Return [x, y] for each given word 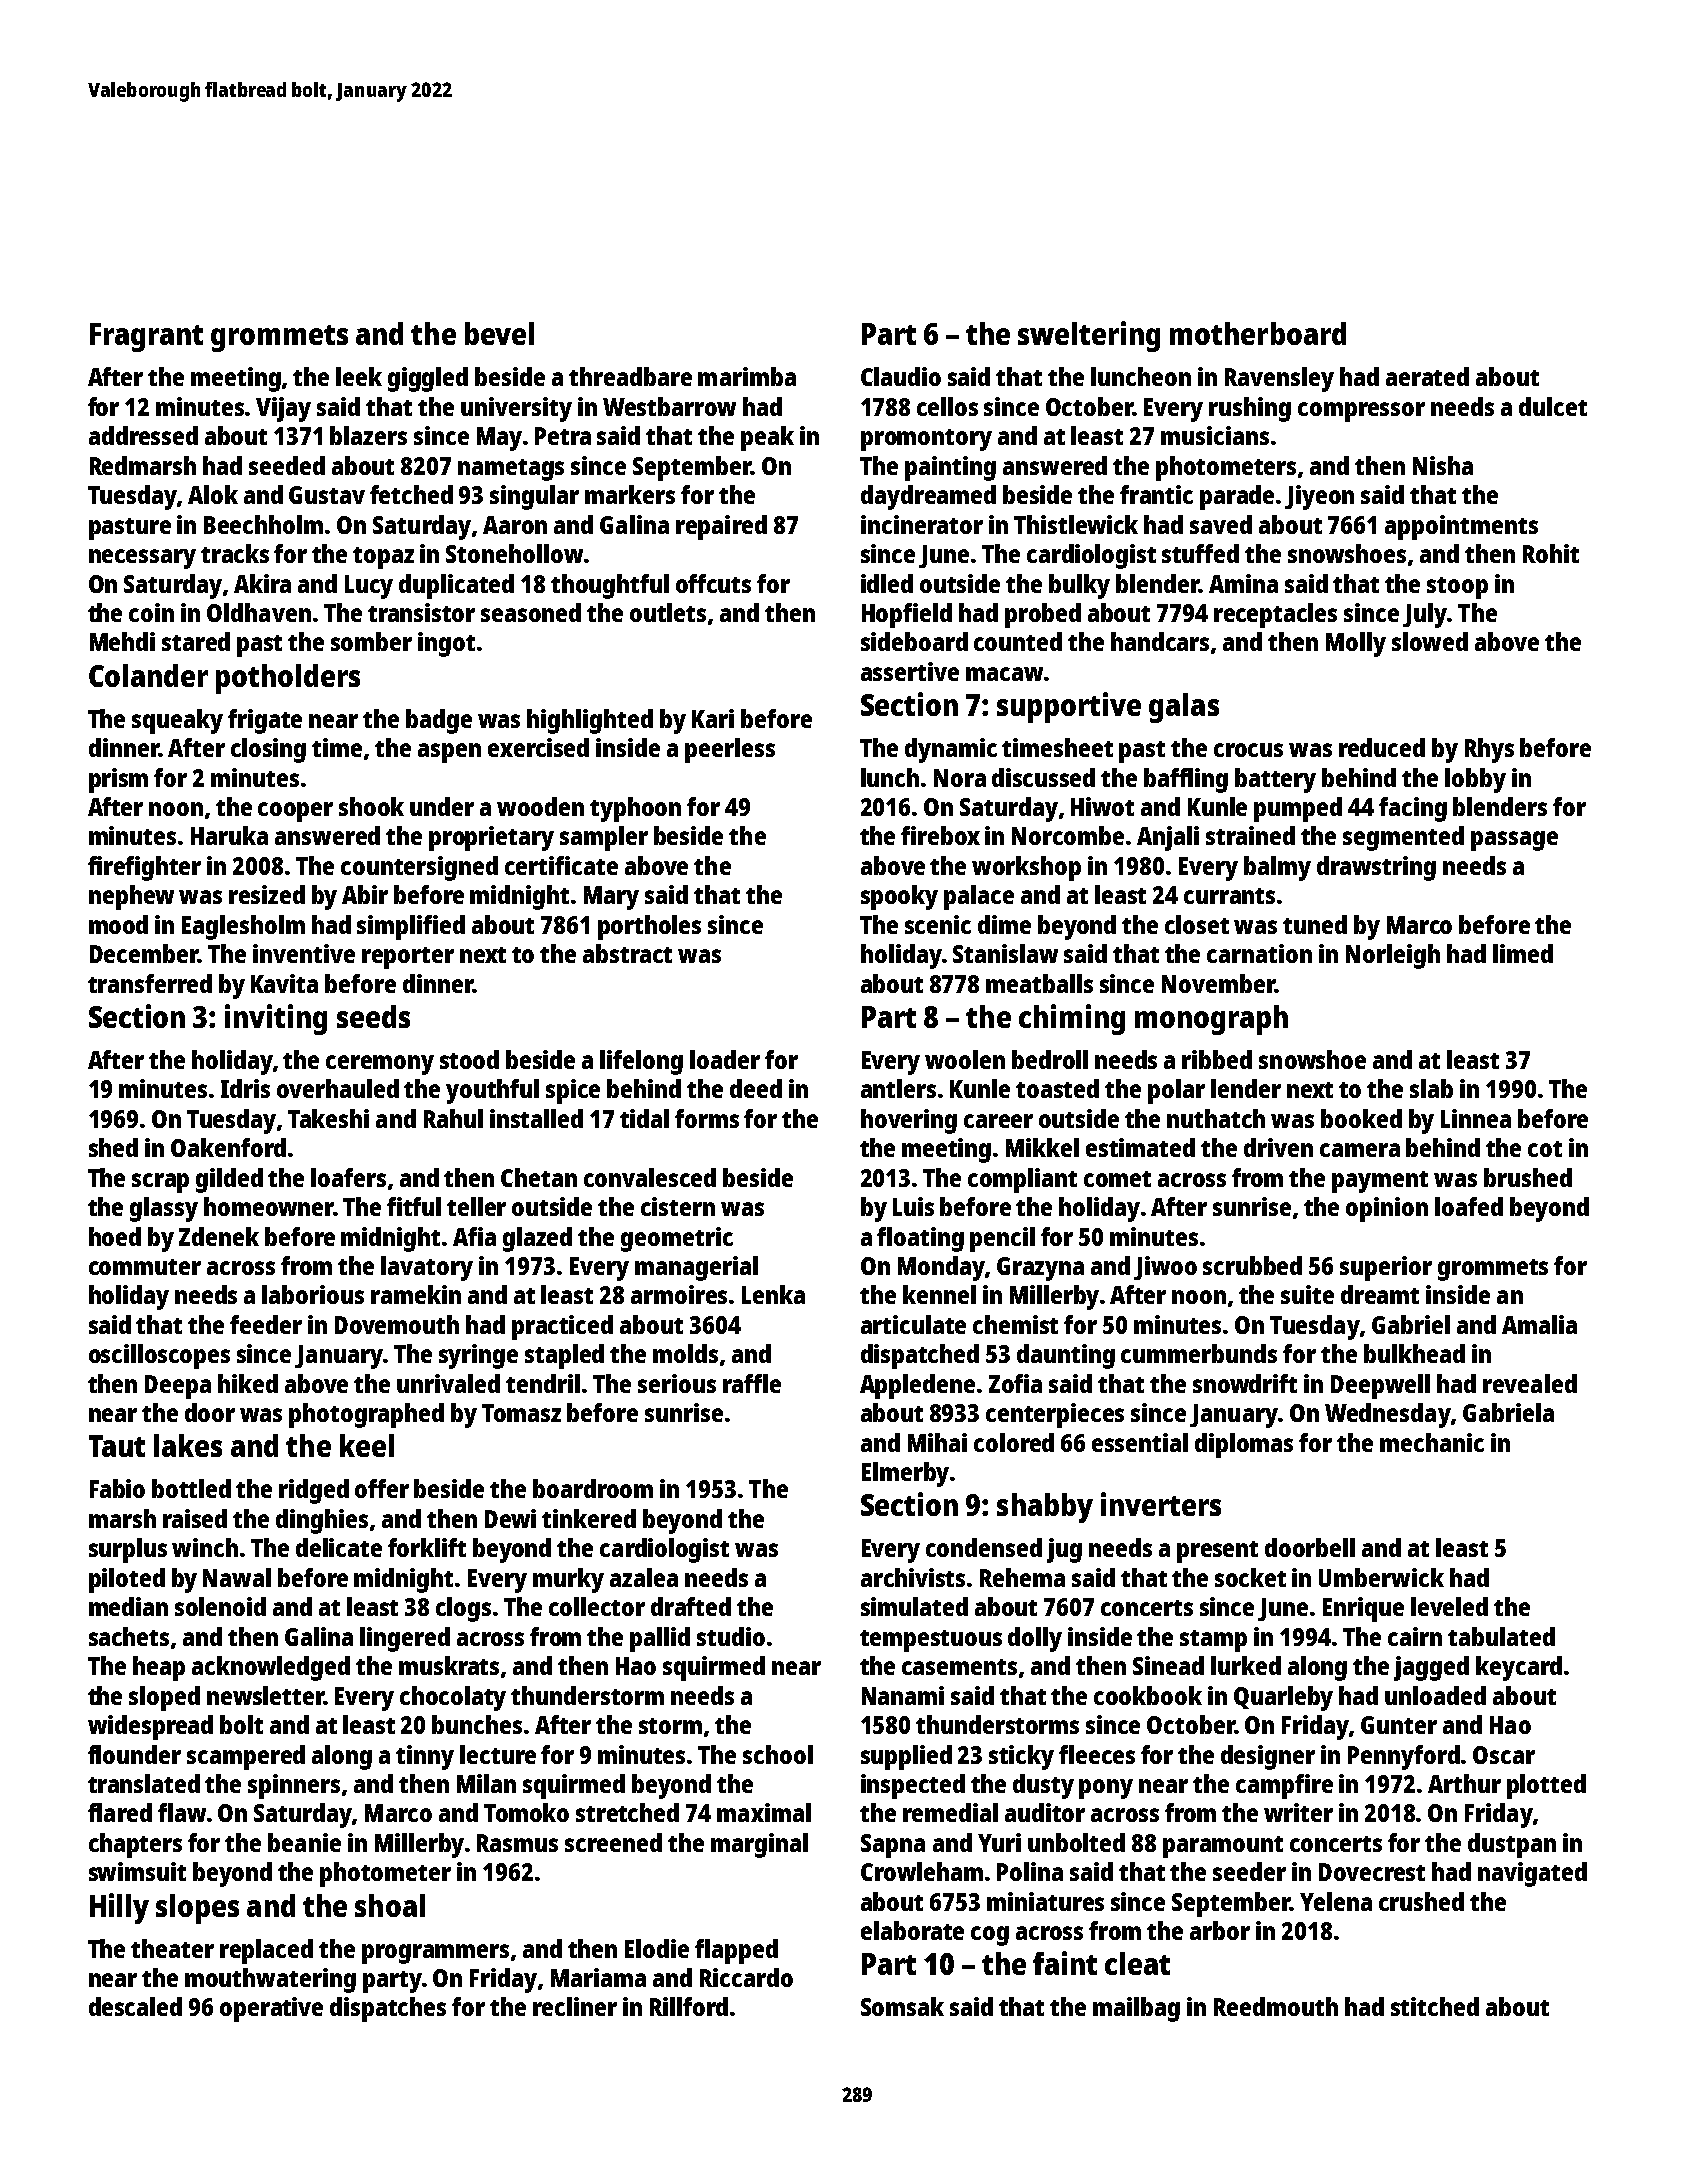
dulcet [1553, 406]
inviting [276, 1019]
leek [359, 376]
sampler [604, 838]
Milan [486, 1783]
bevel [499, 333]
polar [1176, 1091]
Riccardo [746, 1977]
